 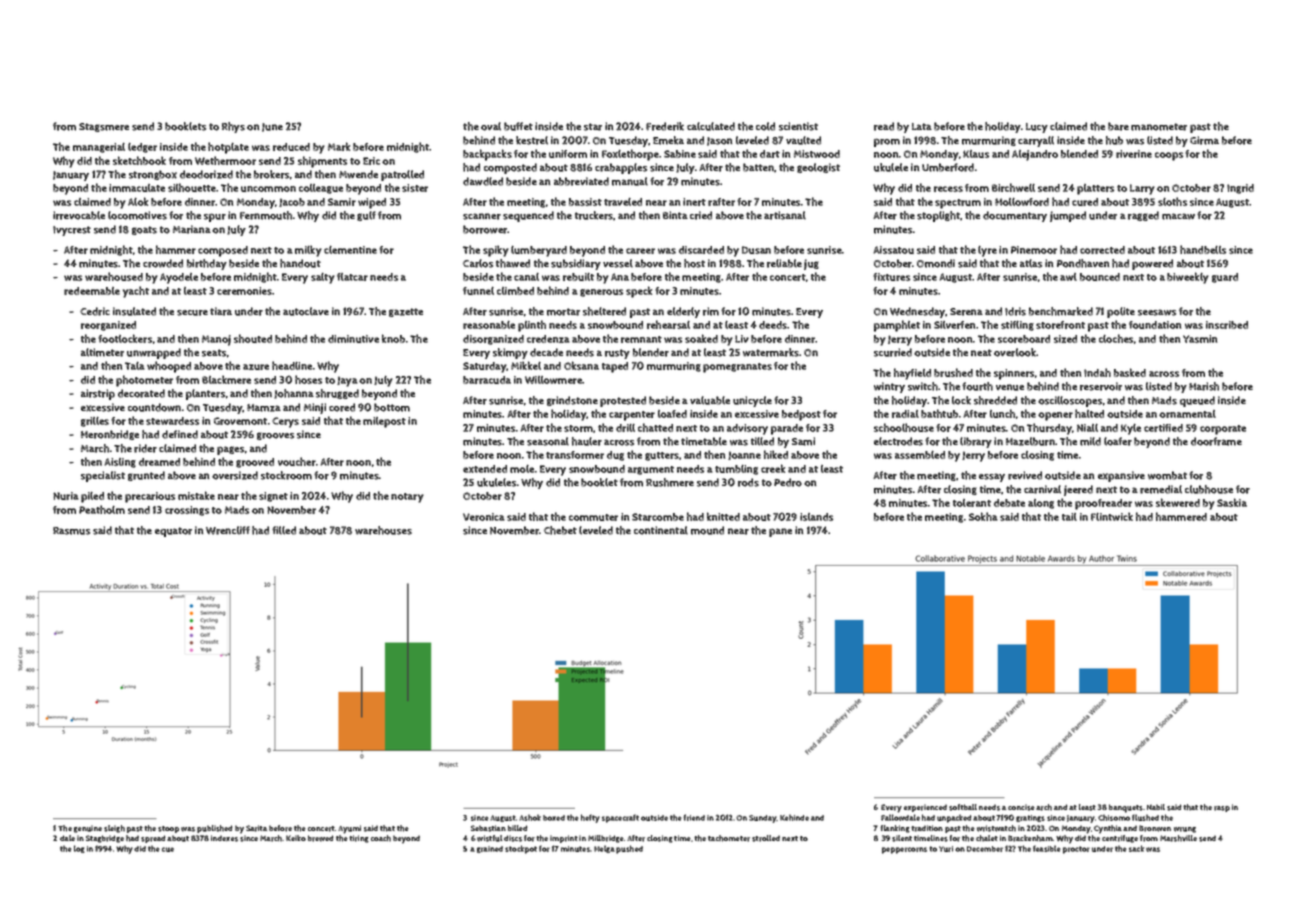 What do you see at coordinates (485, 229) in the document?
I see `borrower` at bounding box center [485, 229].
